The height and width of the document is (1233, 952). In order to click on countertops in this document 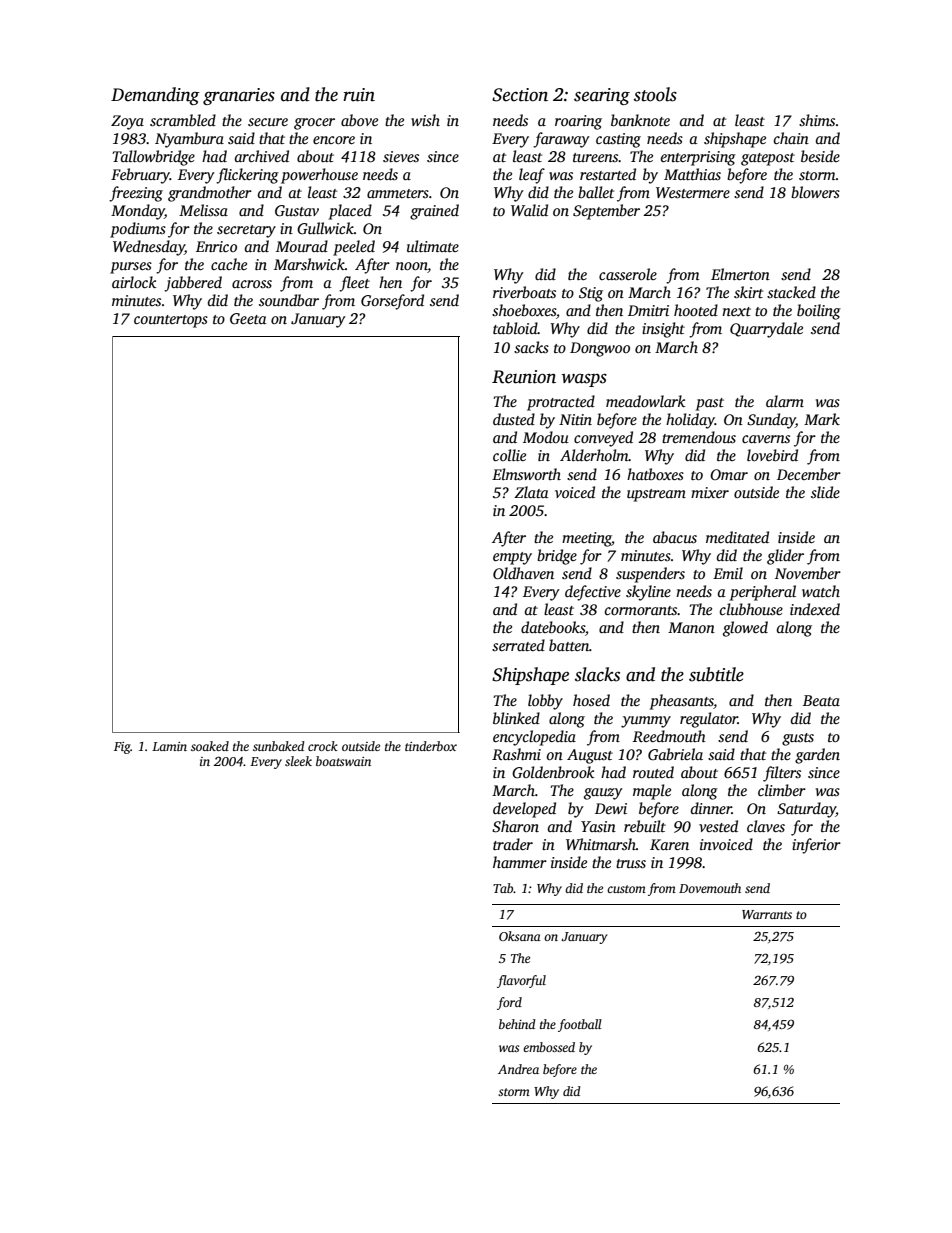, I will do `click(171, 321)`.
